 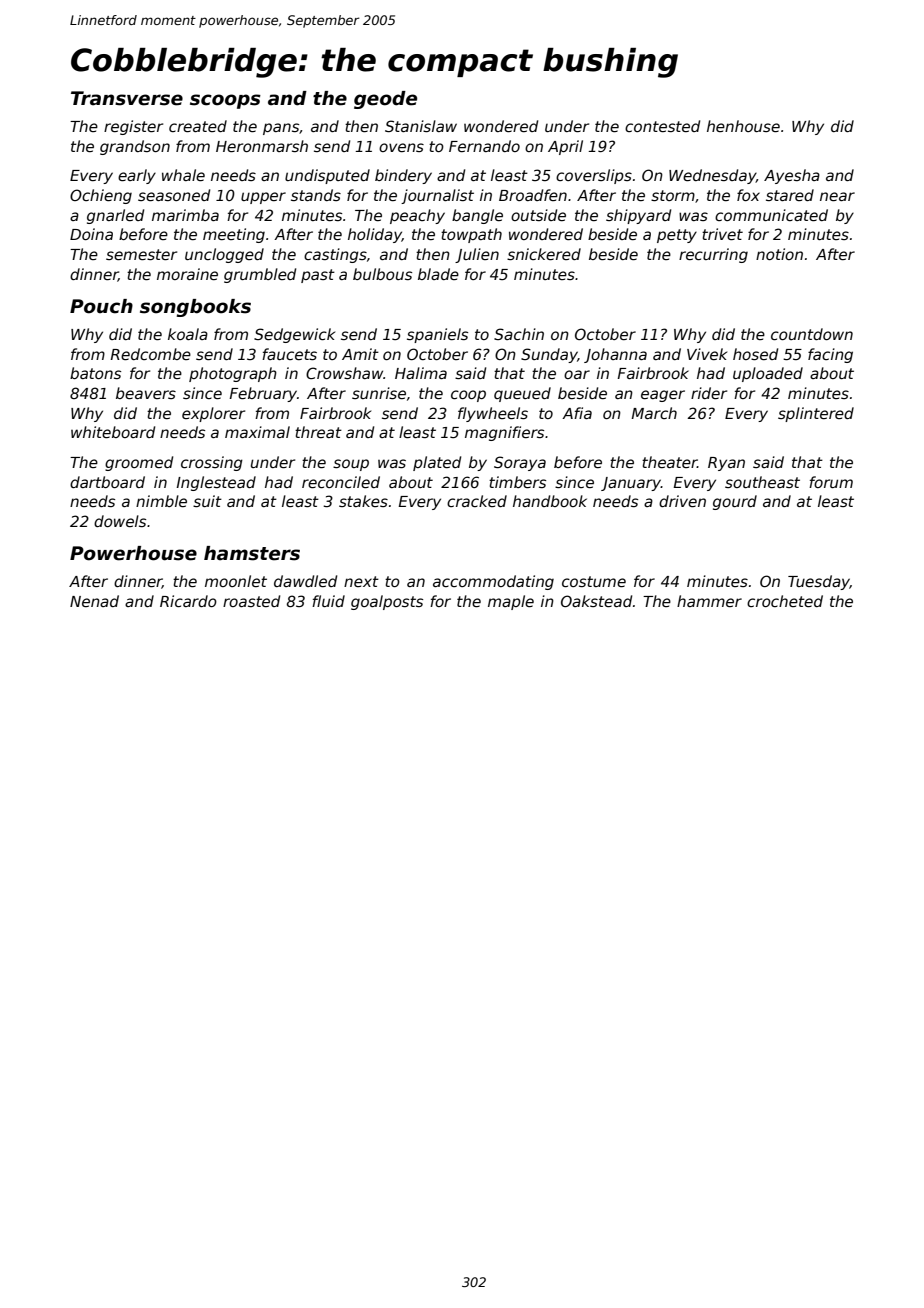 I want to click on geode, so click(x=385, y=100).
